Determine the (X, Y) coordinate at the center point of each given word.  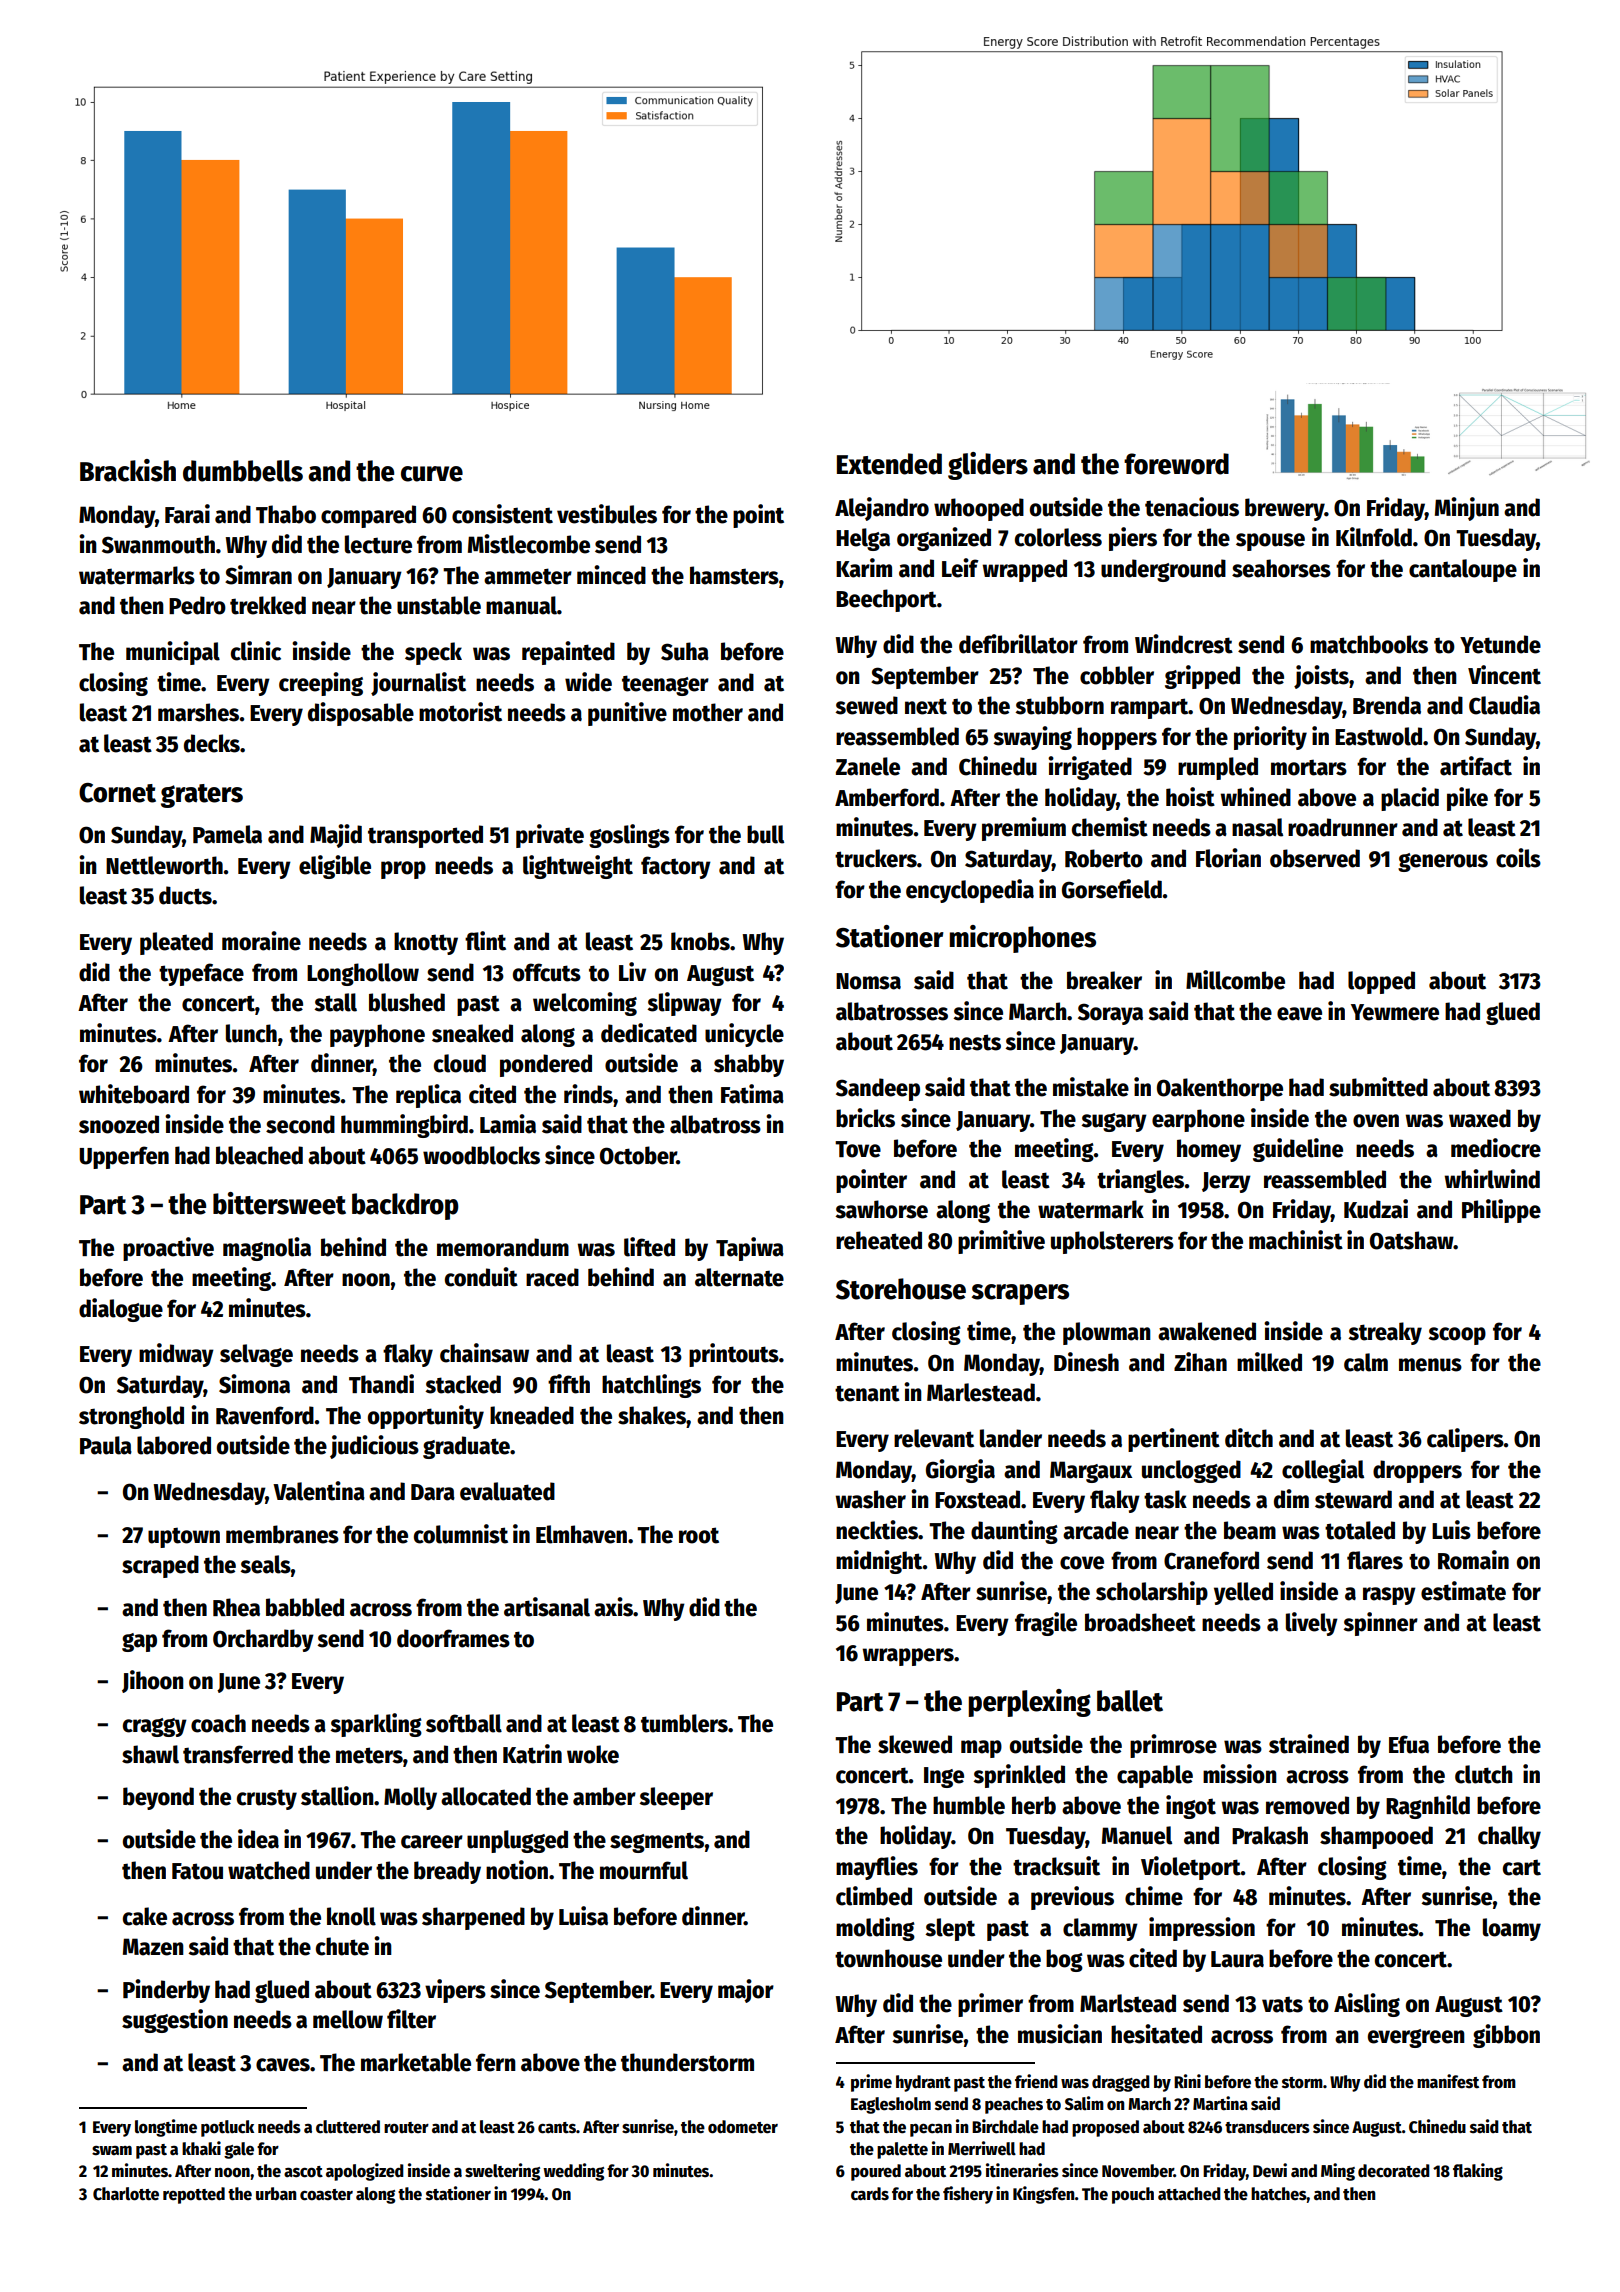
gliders (988, 466)
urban (276, 2194)
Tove (858, 1149)
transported (425, 836)
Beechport (886, 600)
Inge (944, 1777)
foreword (1176, 464)
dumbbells (243, 471)
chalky (1509, 1837)
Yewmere (1395, 1012)
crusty (267, 1799)
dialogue (121, 1310)
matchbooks (1369, 644)
